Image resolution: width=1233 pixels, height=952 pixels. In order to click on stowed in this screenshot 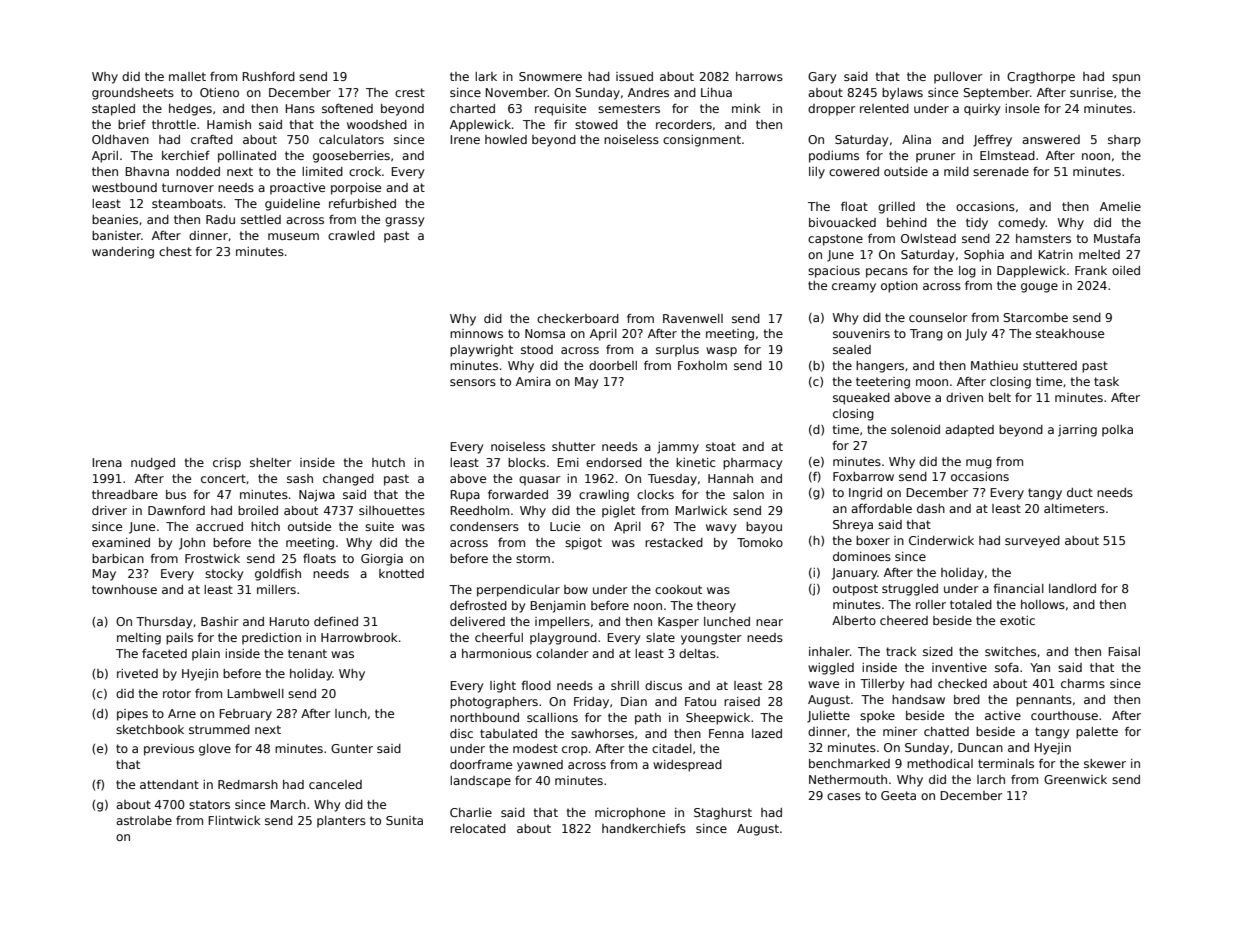, I will do `click(596, 124)`.
